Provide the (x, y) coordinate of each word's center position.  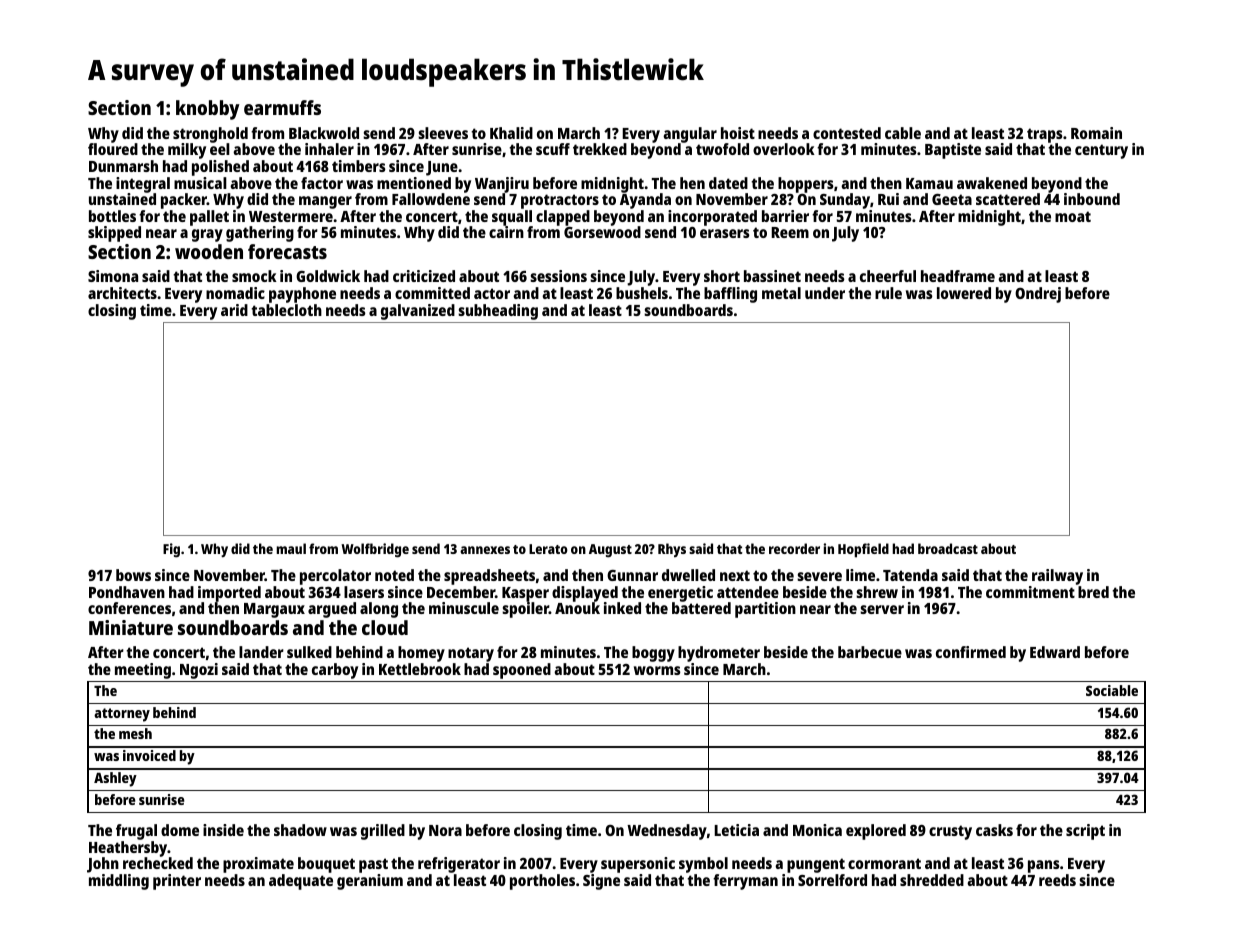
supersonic (638, 865)
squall (512, 218)
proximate (258, 865)
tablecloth (286, 310)
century (1101, 151)
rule (888, 293)
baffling (730, 295)
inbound (1092, 199)
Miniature (131, 627)
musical (200, 183)
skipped (114, 234)
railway (1057, 577)
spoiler (525, 610)
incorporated (712, 218)
